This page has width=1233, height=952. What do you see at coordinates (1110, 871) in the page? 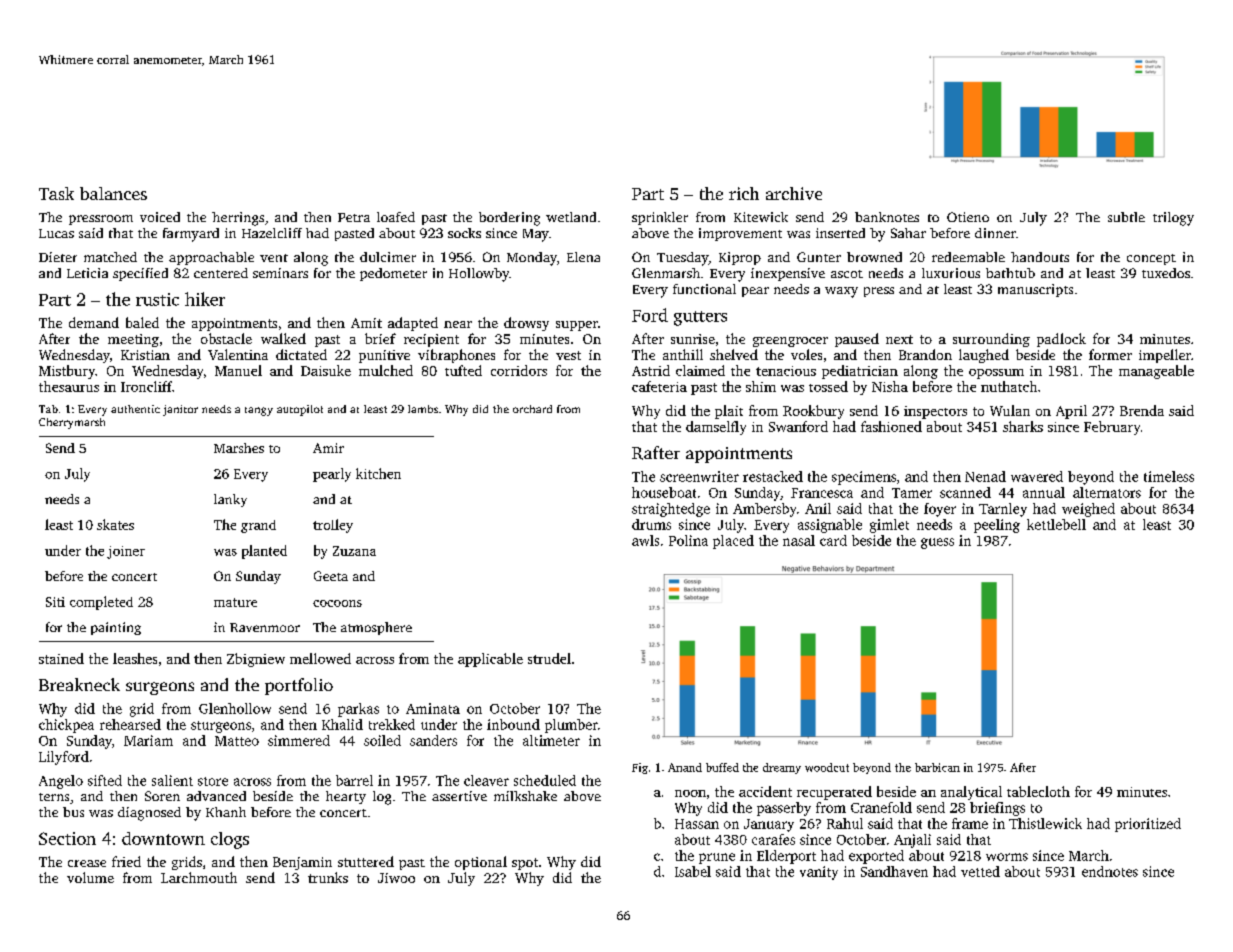
I see `endnotes` at bounding box center [1110, 871].
